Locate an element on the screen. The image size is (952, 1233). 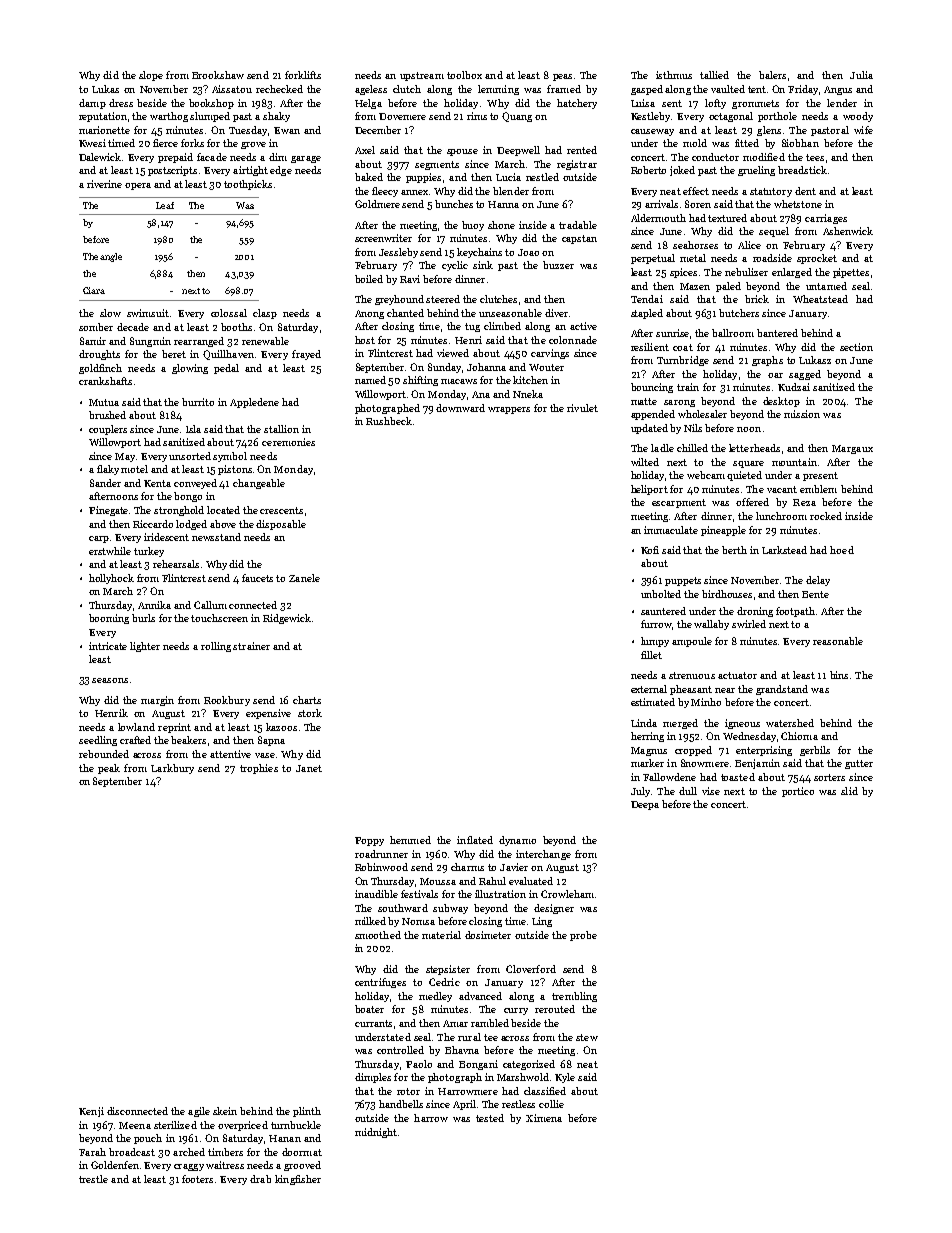
toothpicks is located at coordinates (248, 185).
